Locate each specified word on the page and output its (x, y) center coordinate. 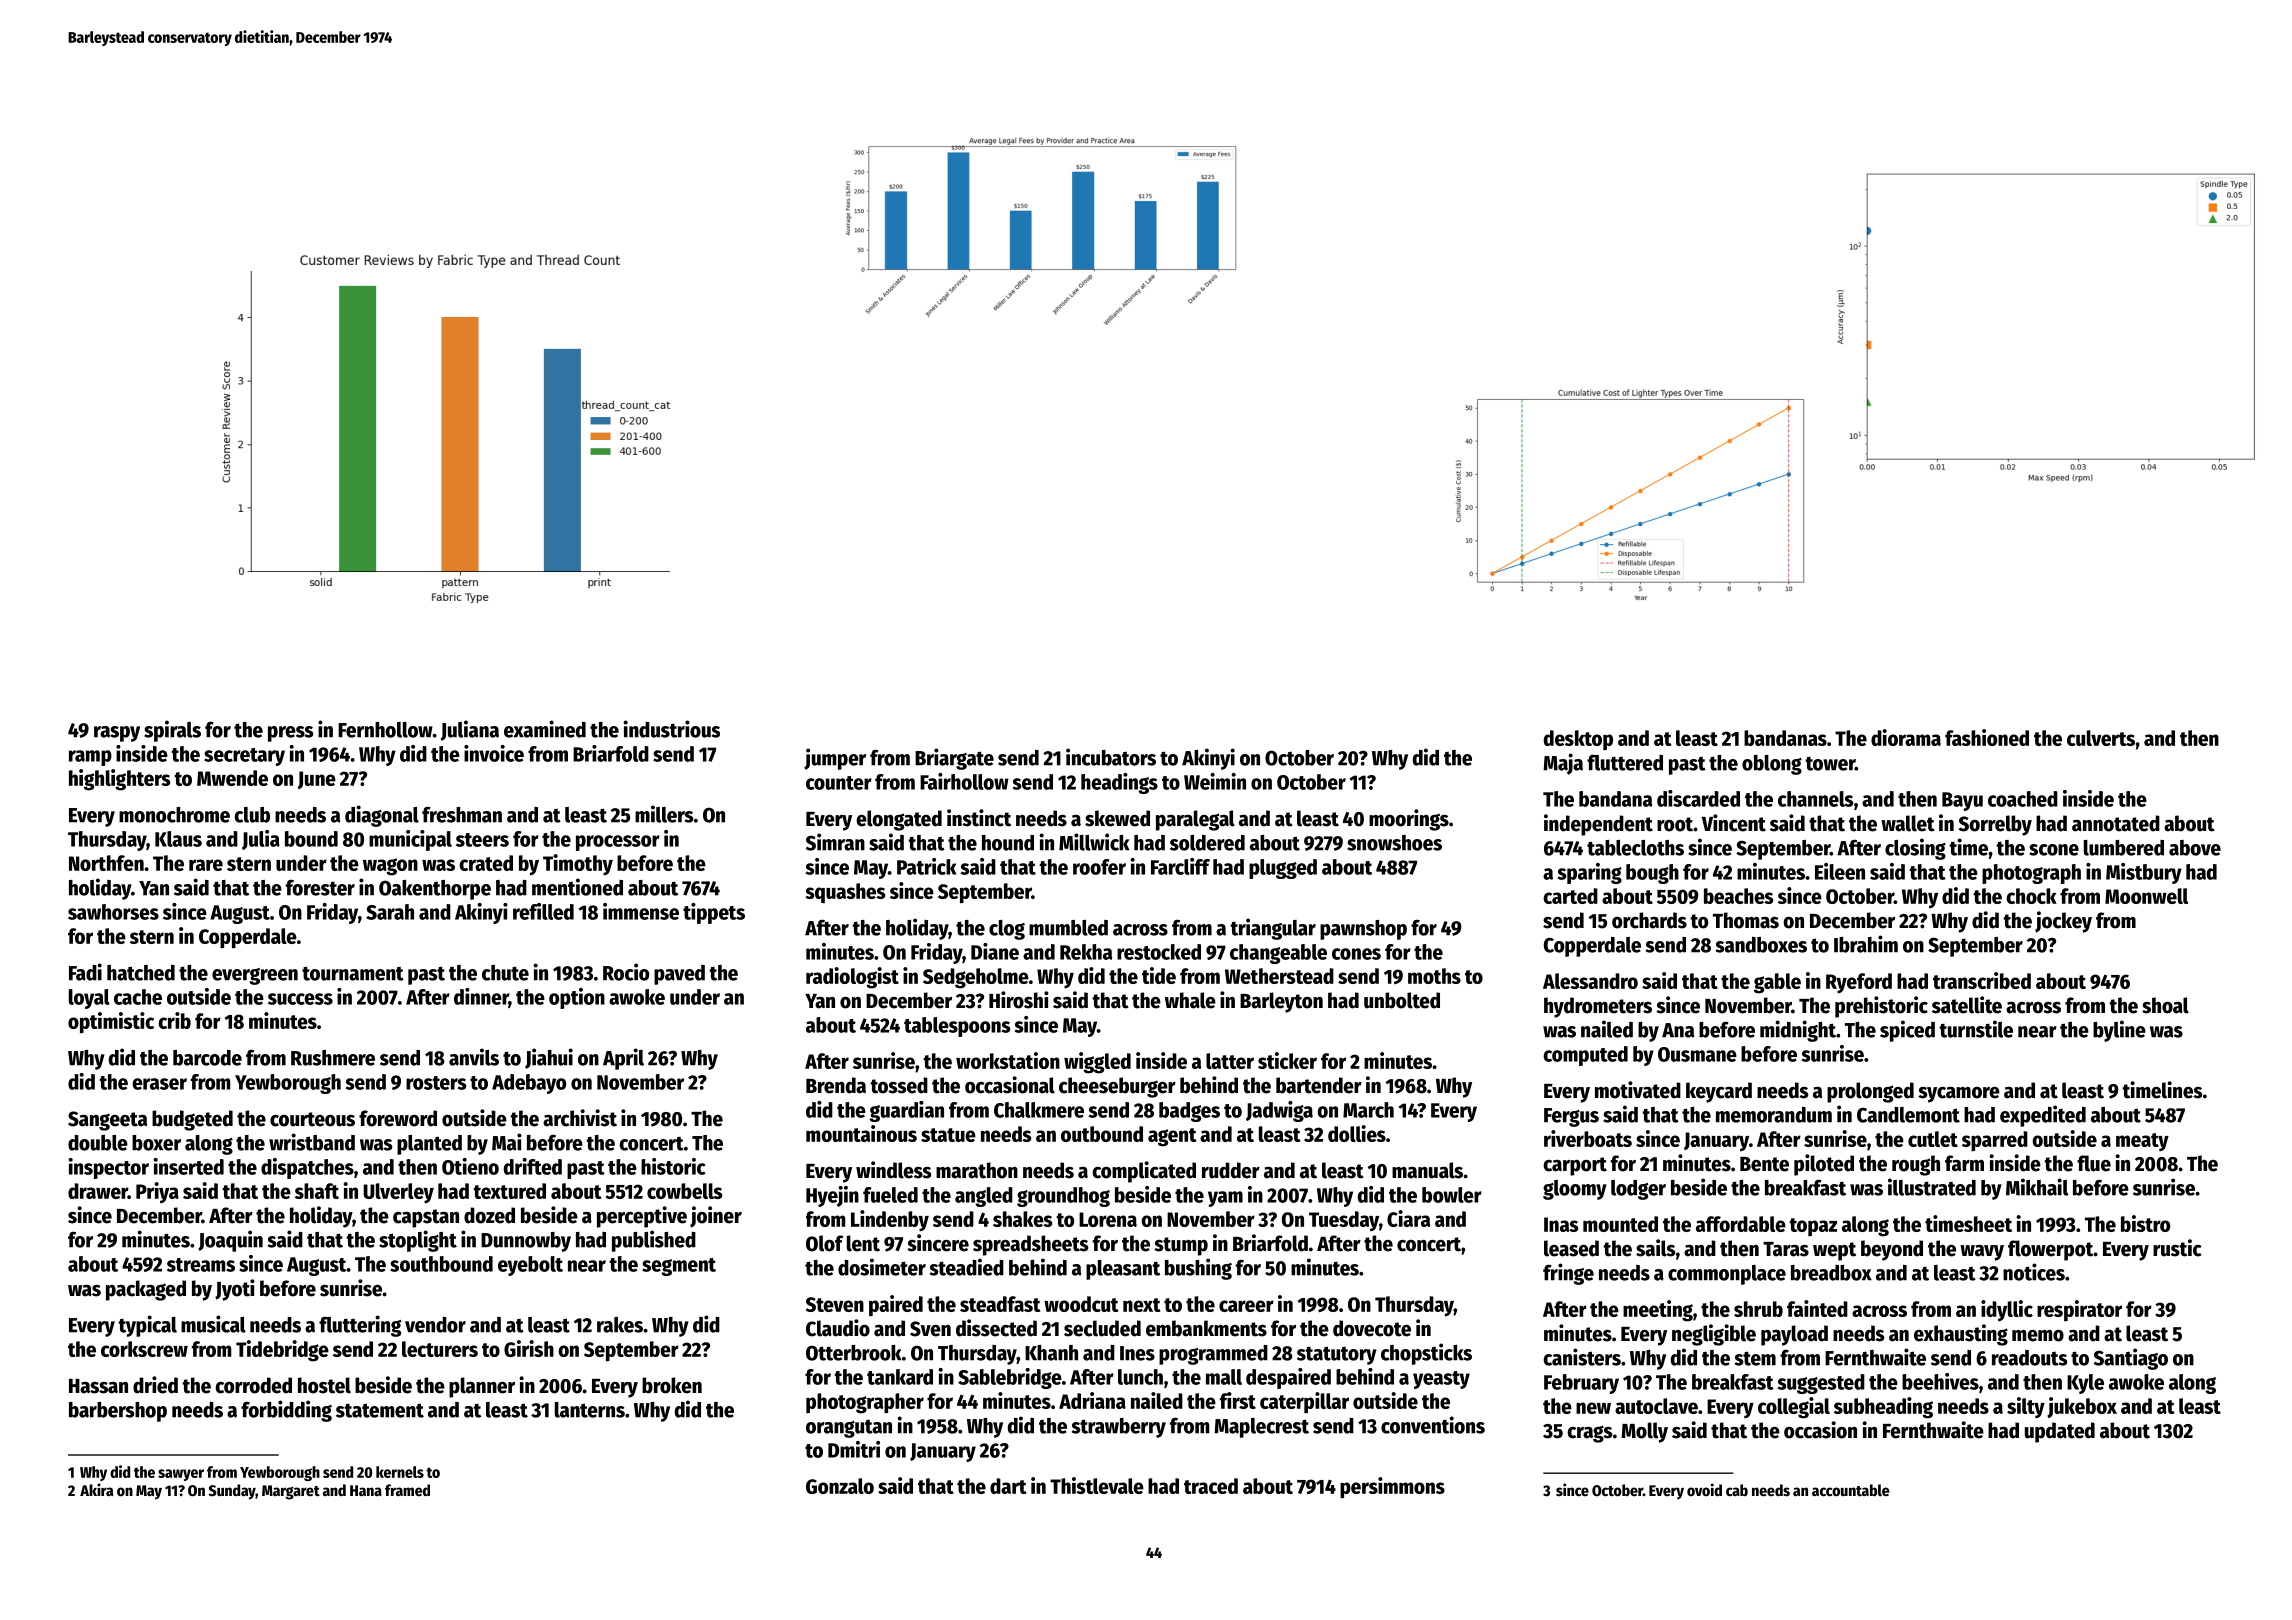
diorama (1906, 737)
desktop (1578, 740)
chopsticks (1426, 1354)
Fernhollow (385, 730)
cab (1737, 1490)
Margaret (291, 1492)
